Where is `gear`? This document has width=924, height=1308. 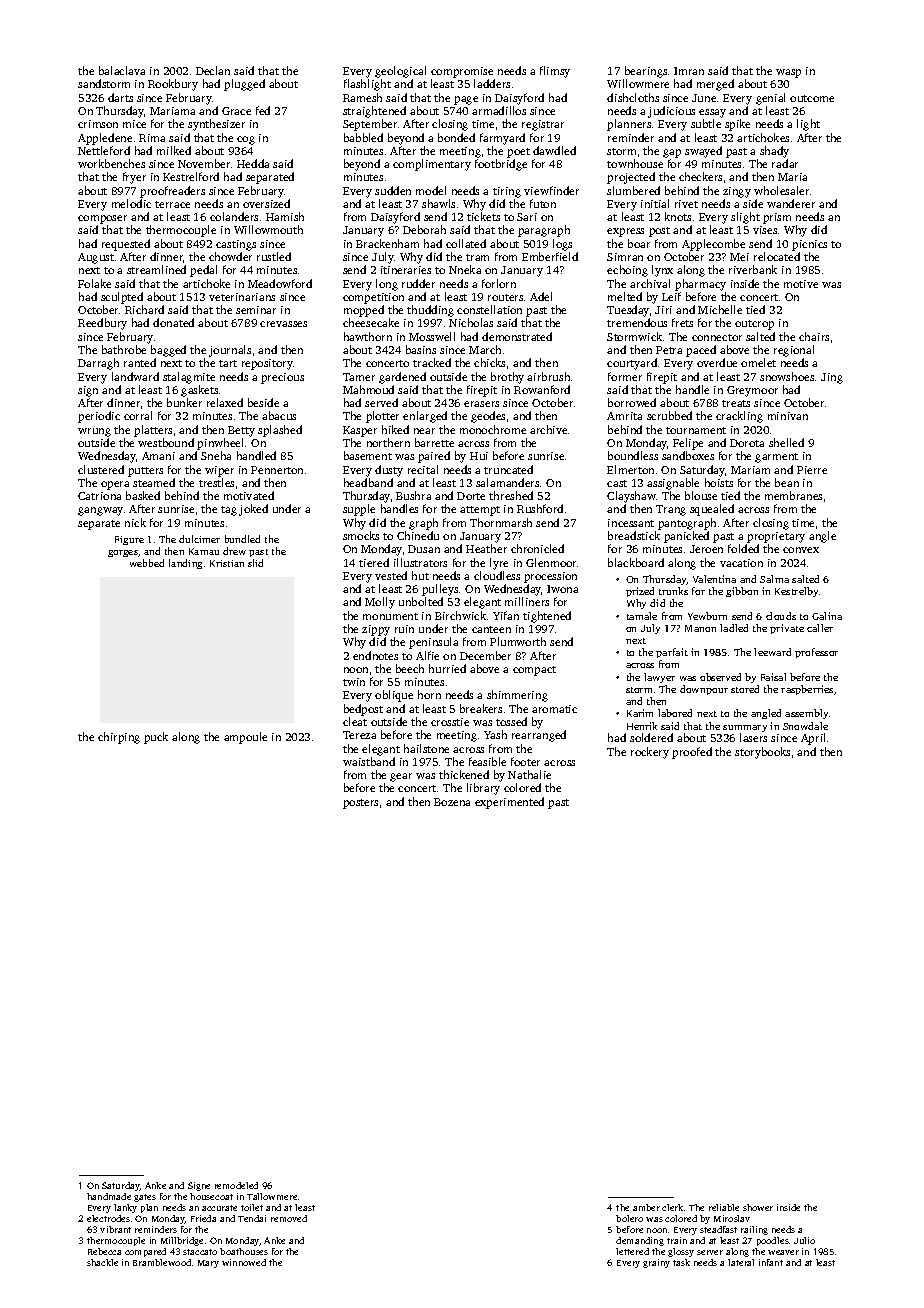 gear is located at coordinates (401, 777).
